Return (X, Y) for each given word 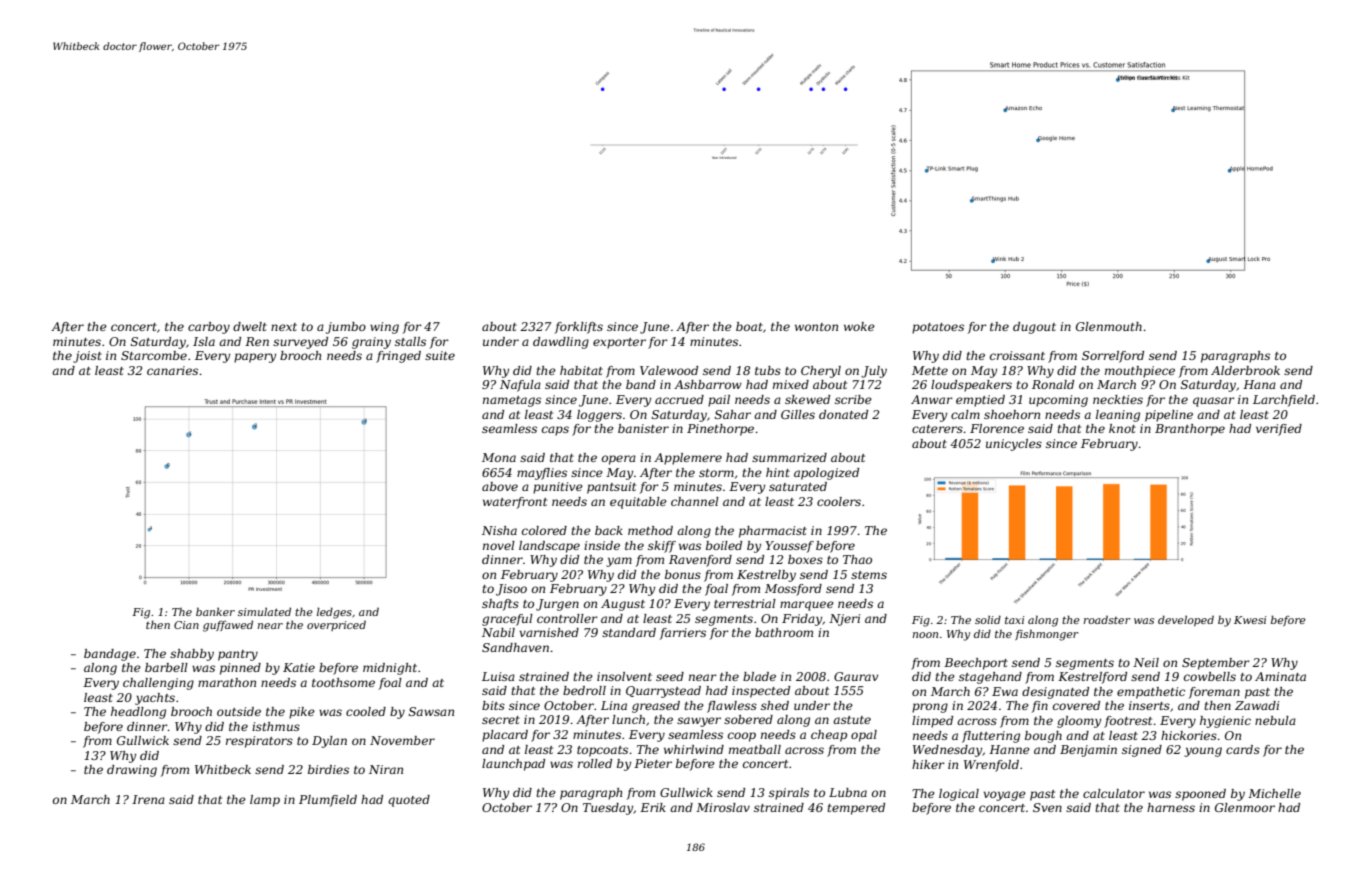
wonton (816, 327)
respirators (259, 742)
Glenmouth (1109, 326)
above (500, 486)
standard (629, 632)
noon (925, 635)
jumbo (346, 328)
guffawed (228, 626)
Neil (1146, 662)
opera (619, 460)
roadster (1107, 620)
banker (215, 611)
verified (1279, 430)
